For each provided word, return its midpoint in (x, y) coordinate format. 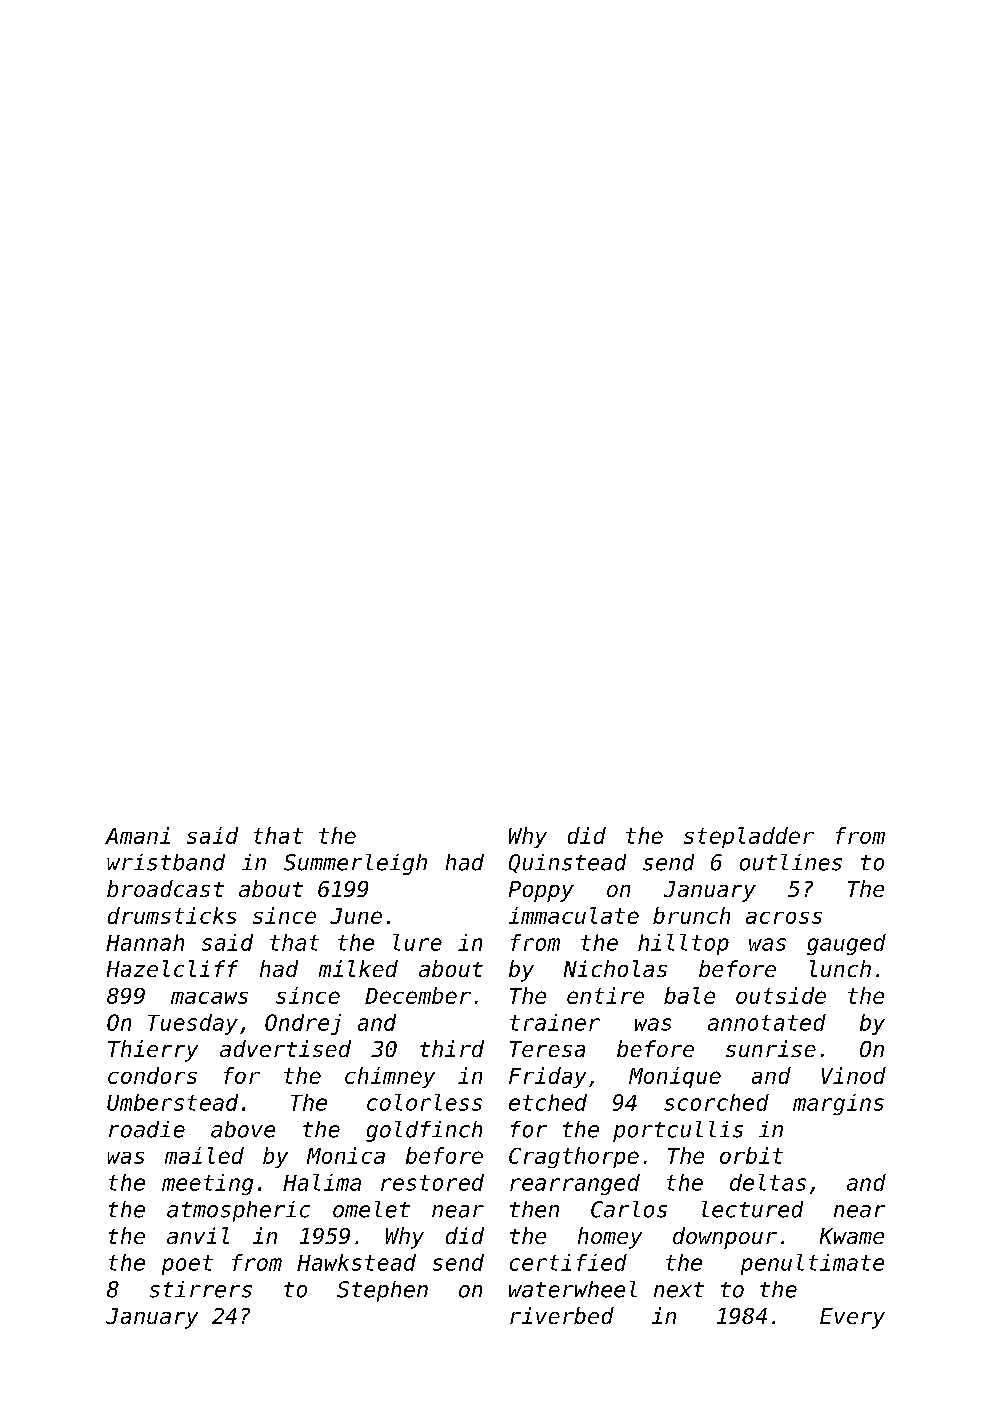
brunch (691, 915)
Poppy (541, 891)
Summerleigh (355, 864)
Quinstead (567, 863)
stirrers (201, 1289)
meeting (207, 1184)
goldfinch (424, 1131)
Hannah (145, 942)
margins (838, 1104)
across (784, 918)
